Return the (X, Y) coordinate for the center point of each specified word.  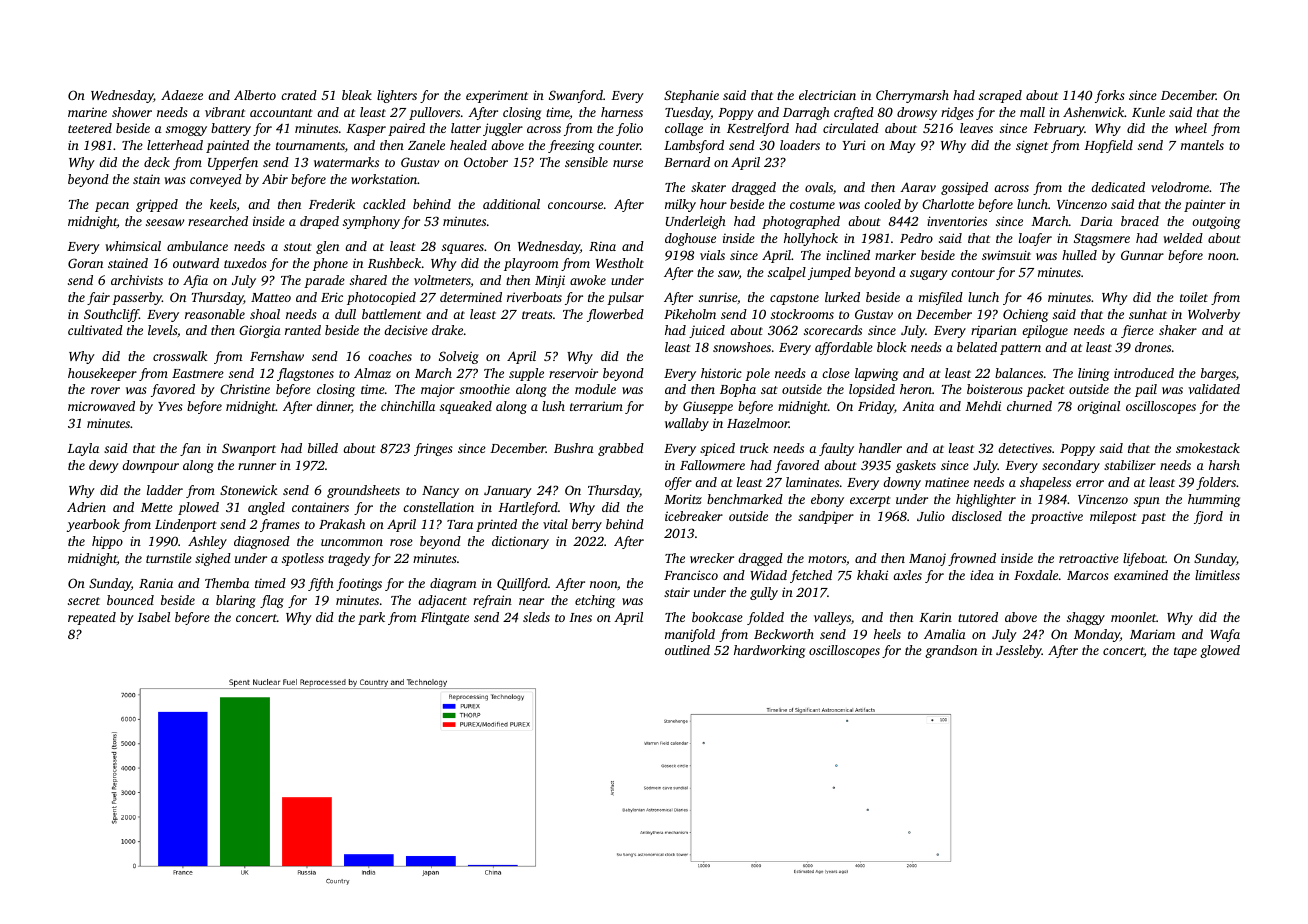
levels (162, 330)
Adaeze (182, 95)
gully (764, 593)
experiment (497, 96)
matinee (947, 482)
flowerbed (615, 315)
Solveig (459, 357)
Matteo (271, 297)
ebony (827, 500)
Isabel (153, 617)
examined (1141, 575)
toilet (1194, 297)
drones (1153, 347)
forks (1110, 96)
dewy (104, 466)
